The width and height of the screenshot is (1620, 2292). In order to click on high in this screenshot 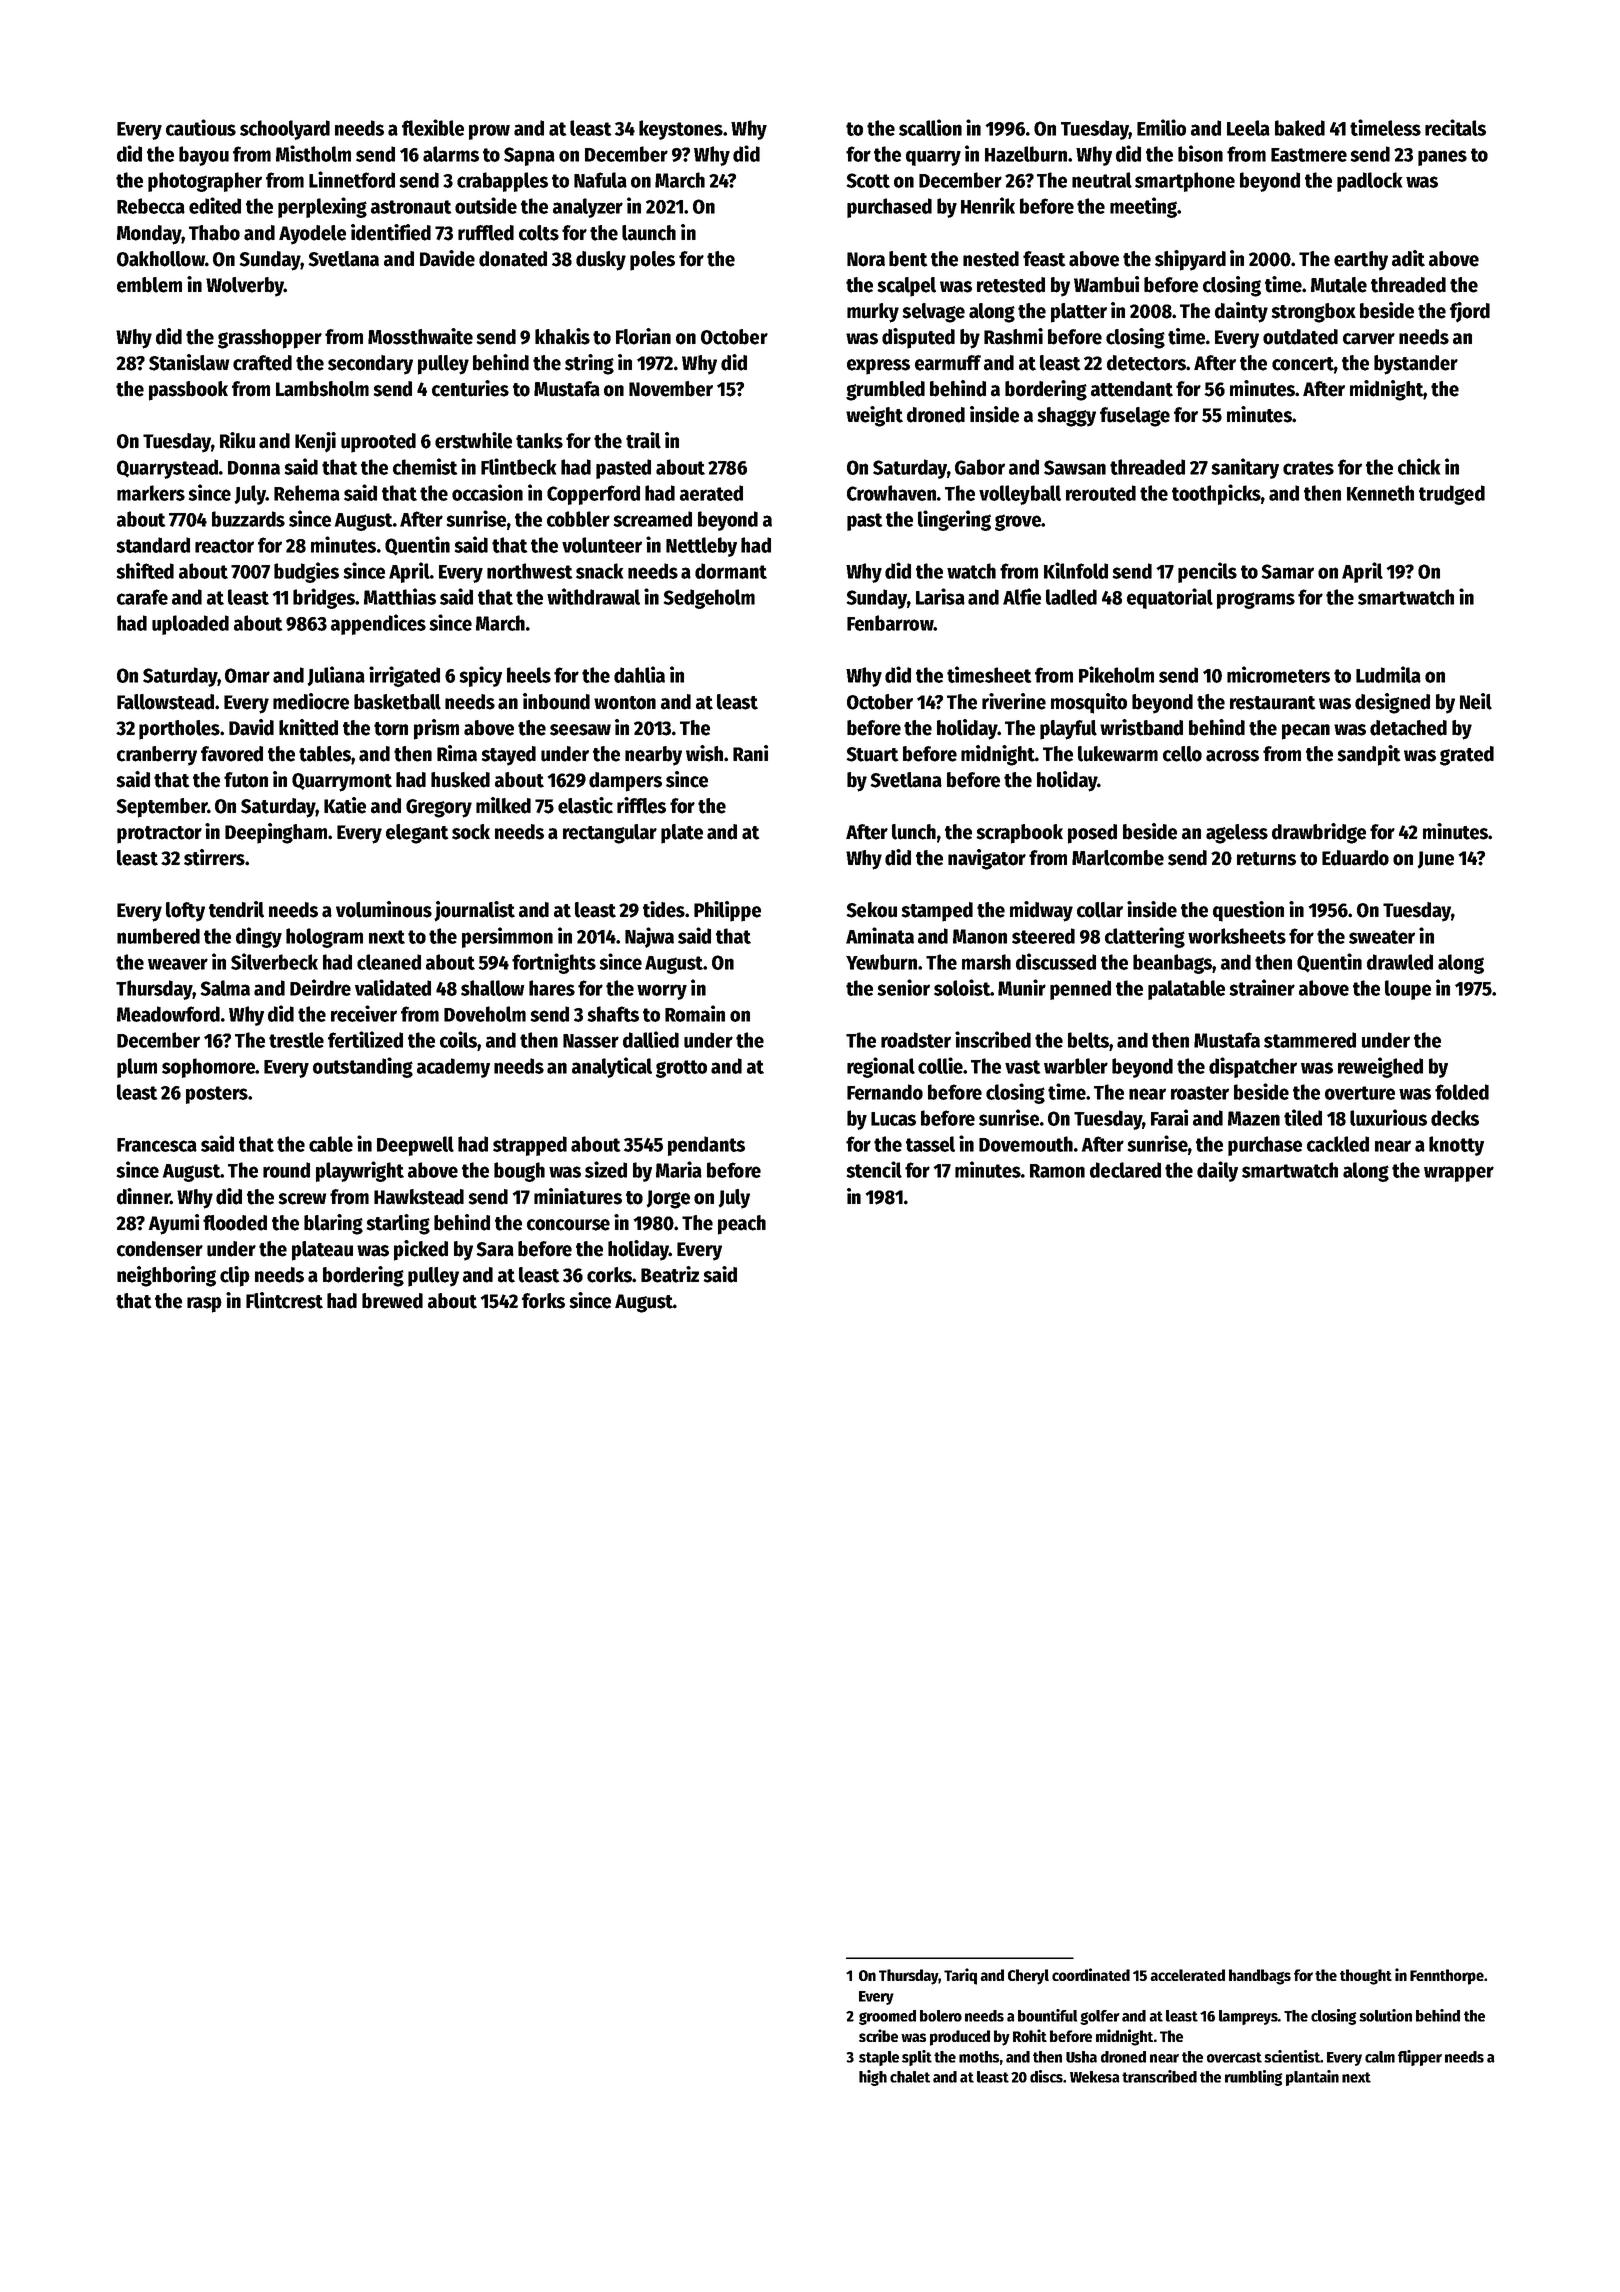, I will do `click(873, 2078)`.
